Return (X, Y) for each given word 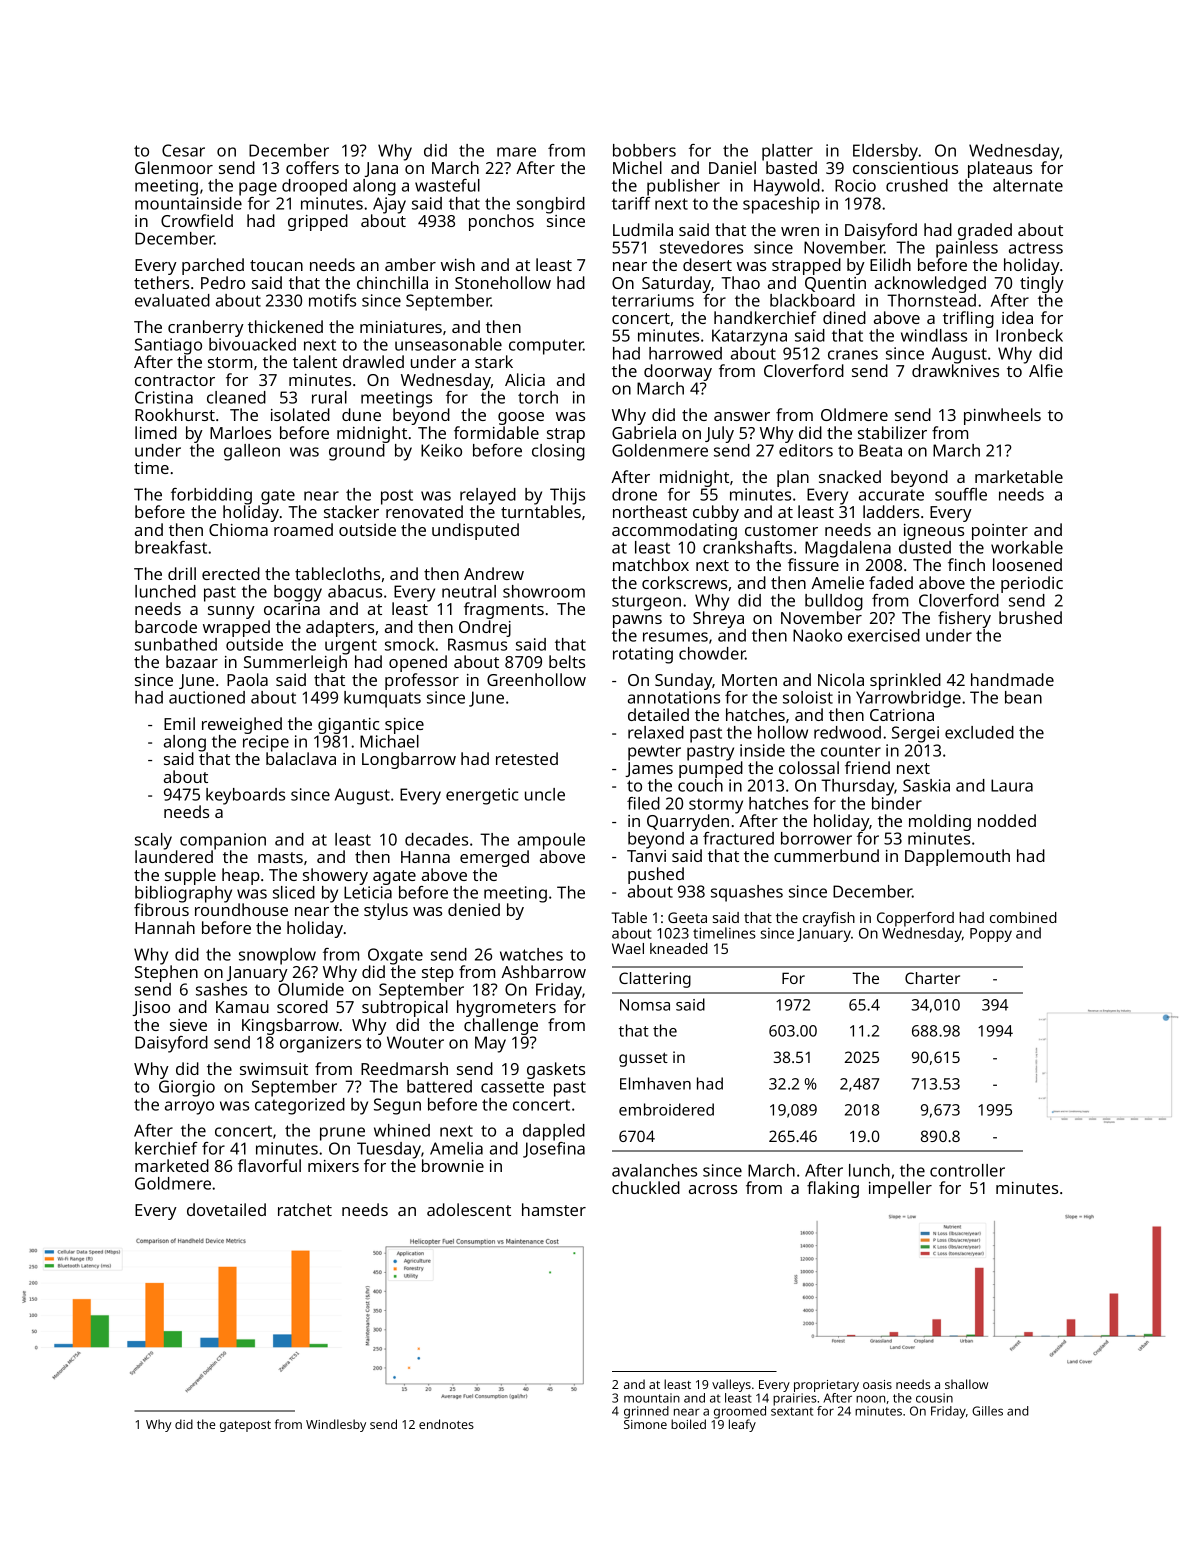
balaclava (301, 758)
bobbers (644, 150)
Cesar (183, 150)
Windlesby (336, 1425)
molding (940, 822)
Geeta (687, 917)
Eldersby (886, 152)
